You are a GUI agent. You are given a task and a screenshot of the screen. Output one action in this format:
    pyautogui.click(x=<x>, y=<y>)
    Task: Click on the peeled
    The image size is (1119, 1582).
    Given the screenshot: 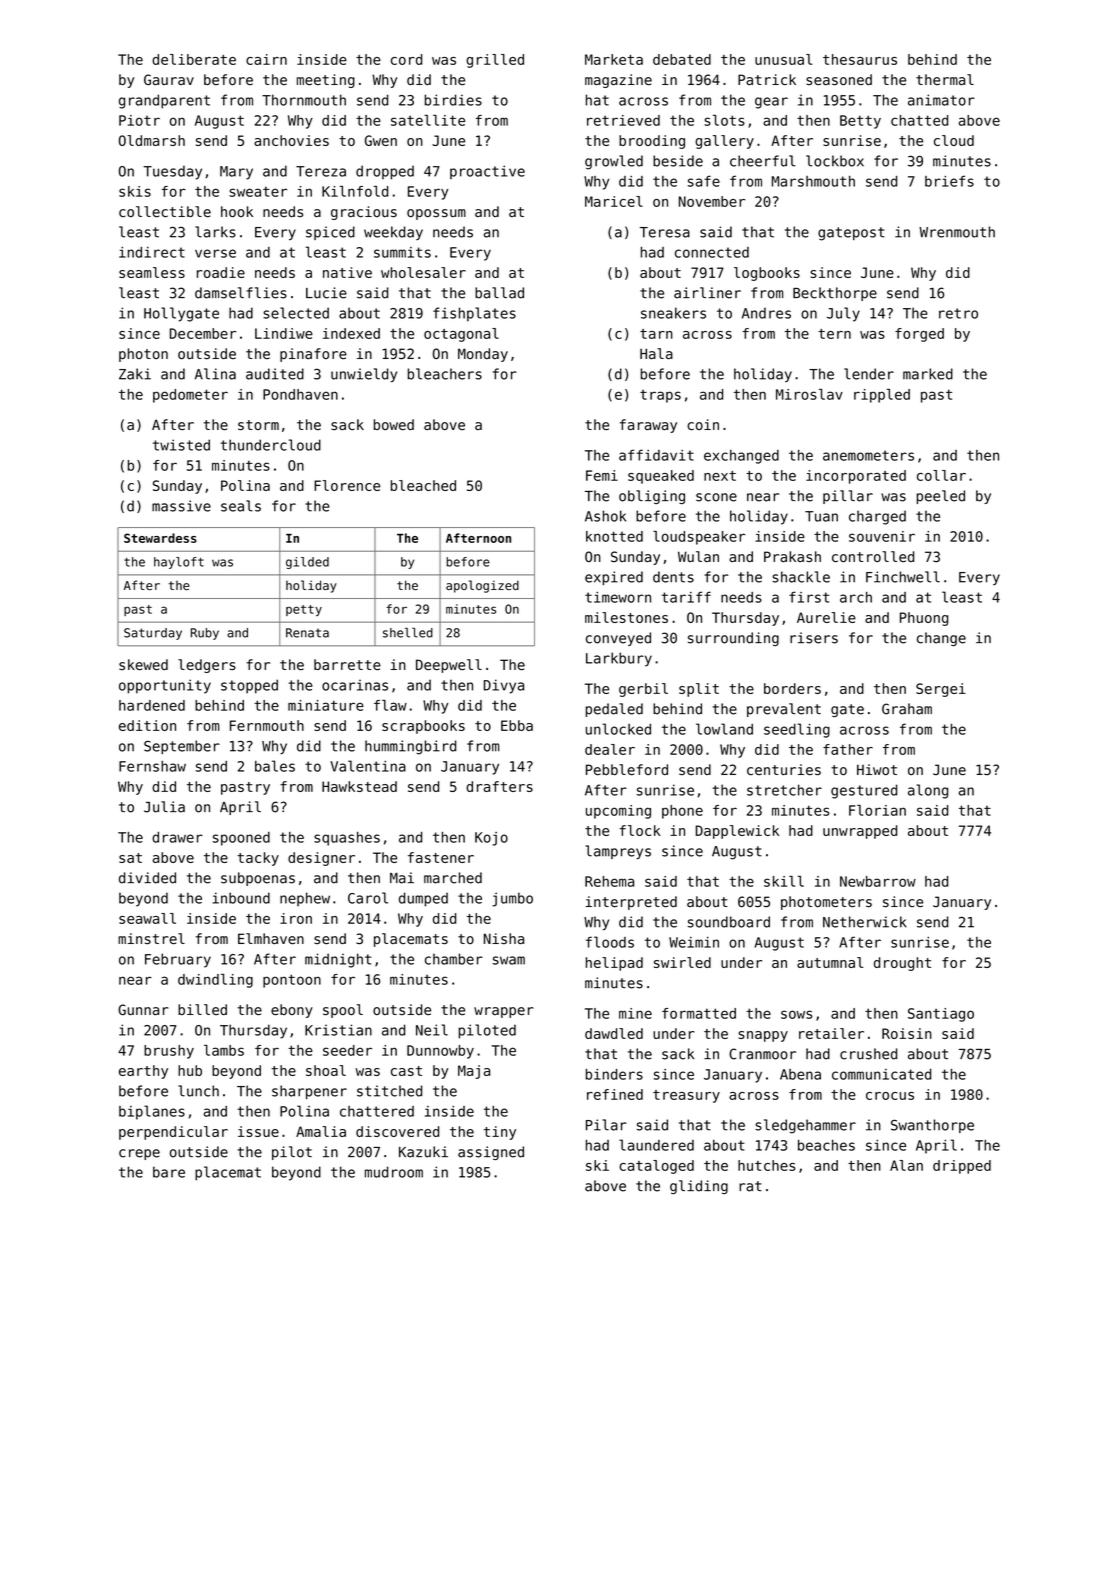 What is the action you would take?
    pyautogui.click(x=941, y=497)
